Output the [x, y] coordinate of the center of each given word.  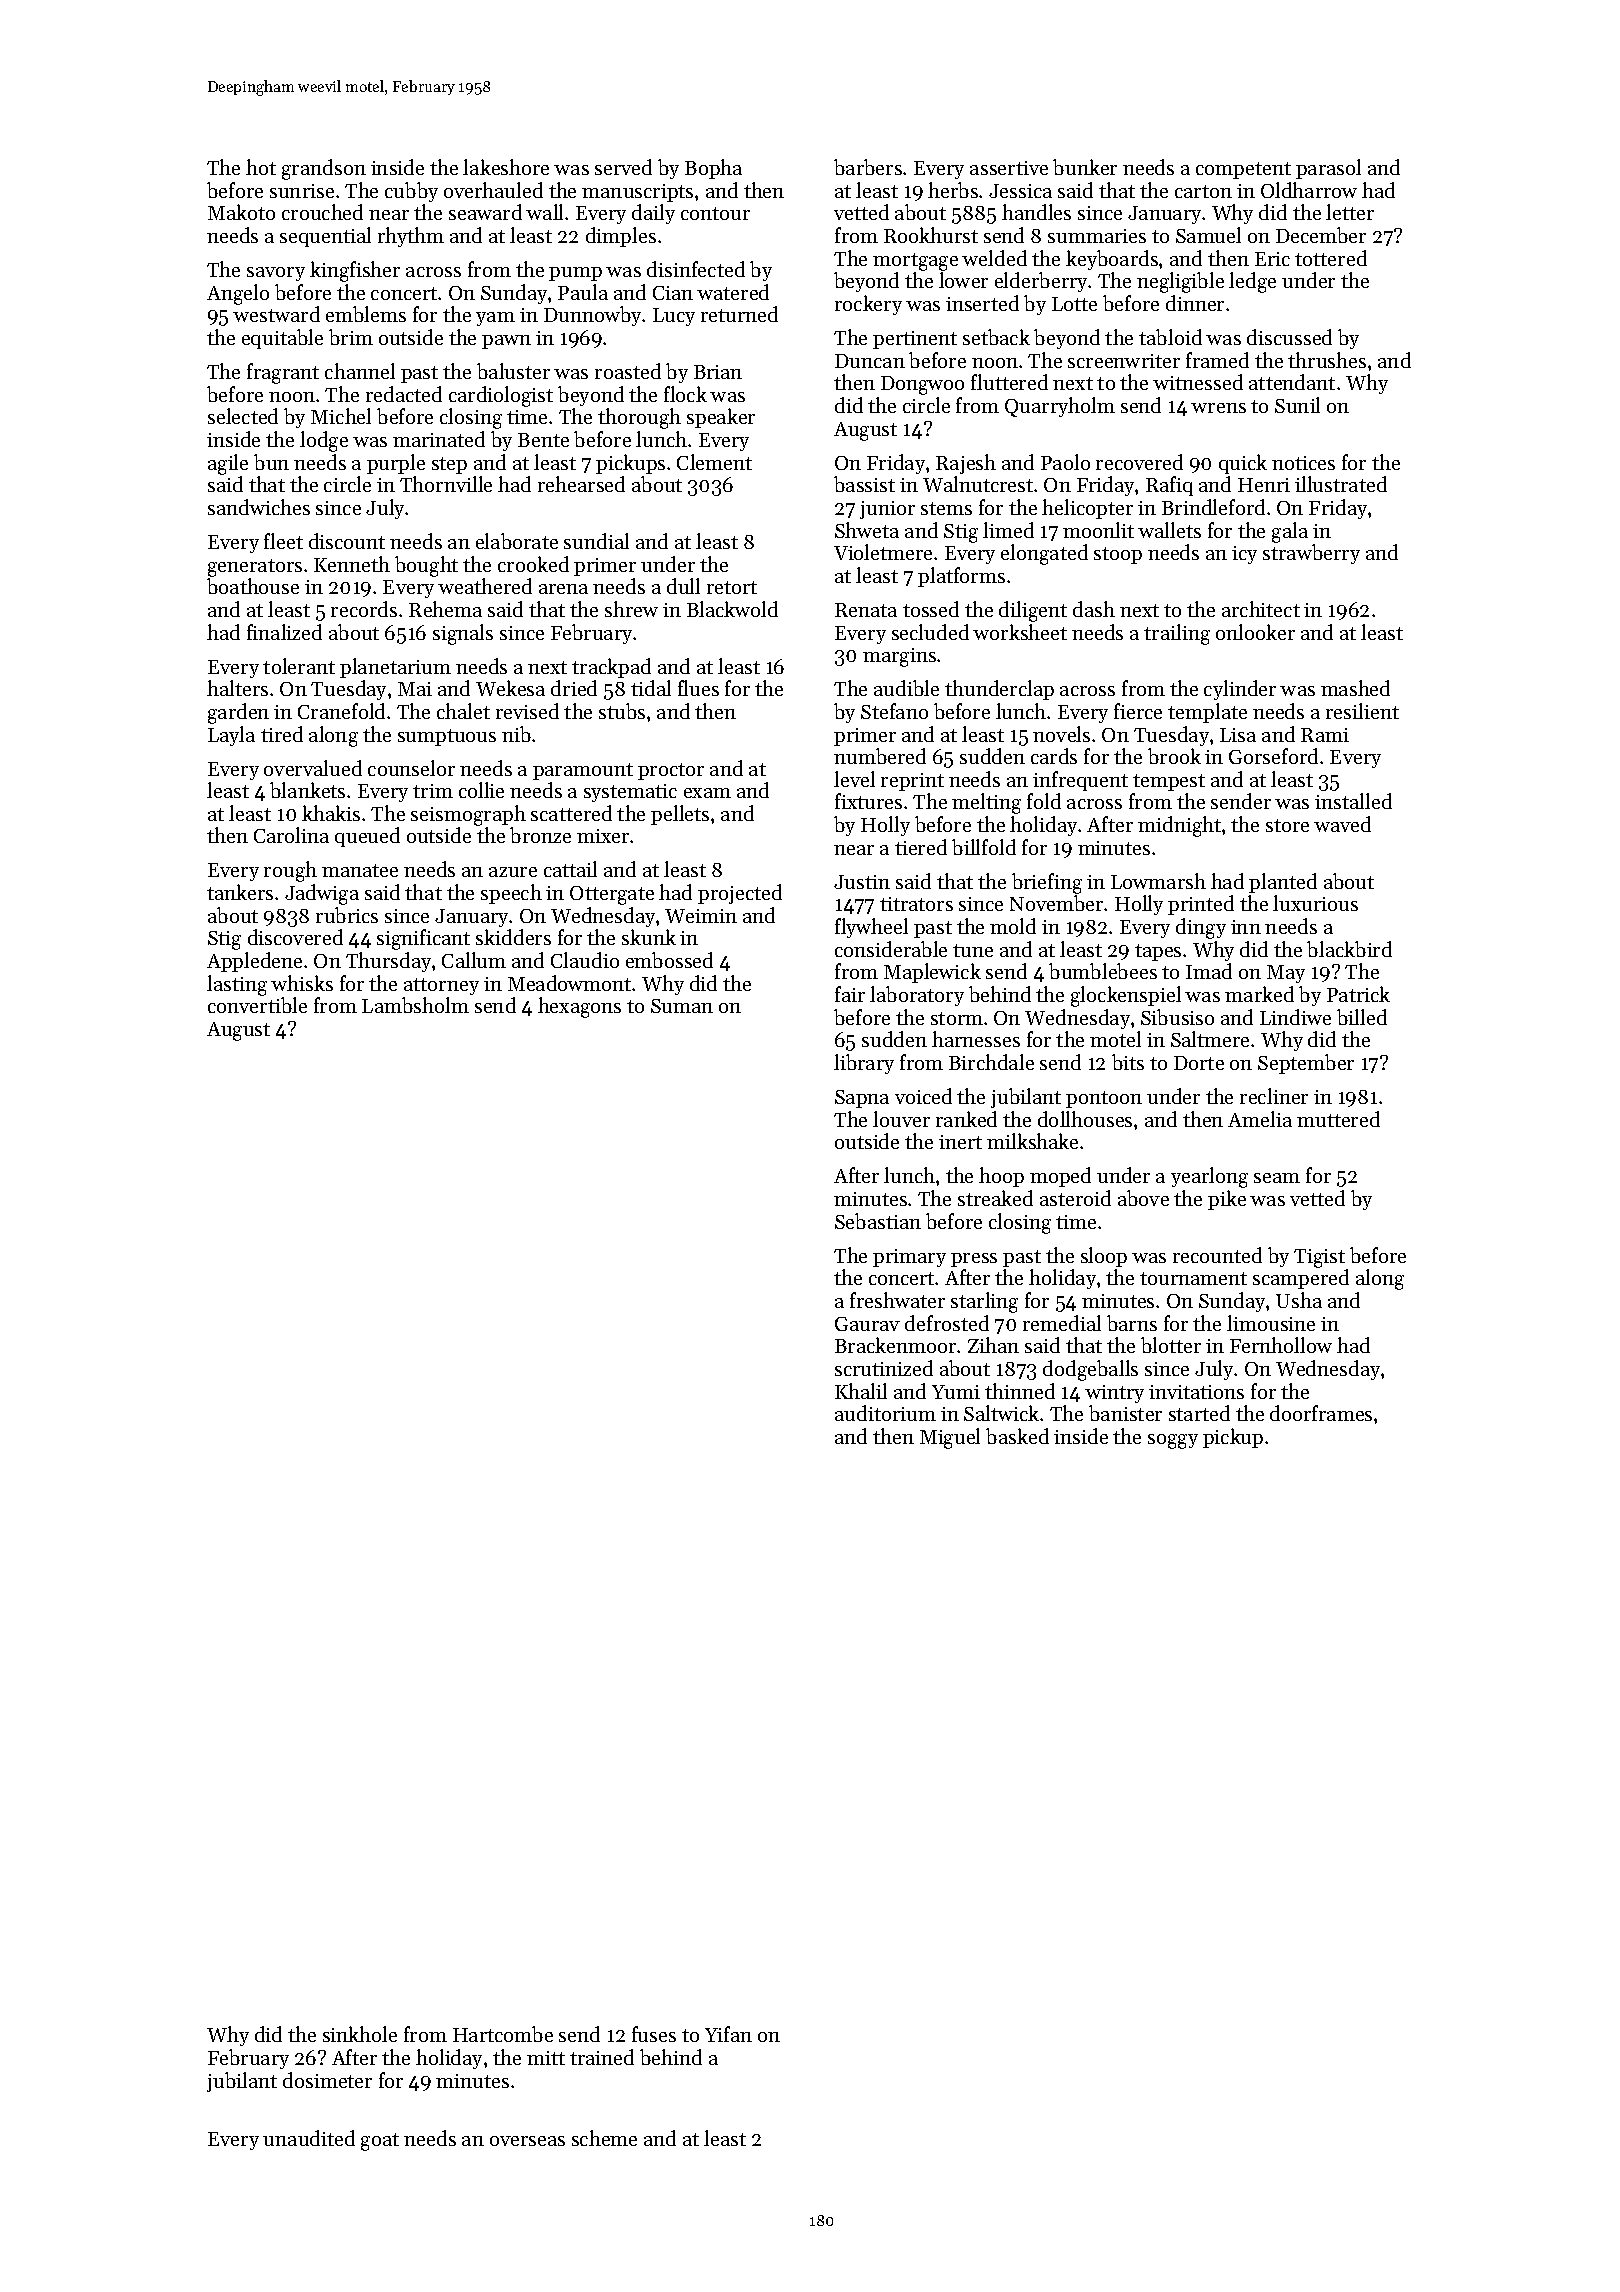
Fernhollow [1281, 1345]
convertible [257, 1005]
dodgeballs [1090, 1370]
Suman [682, 1006]
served [623, 167]
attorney [441, 986]
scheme [604, 2138]
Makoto [241, 212]
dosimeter [327, 2080]
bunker [1085, 167]
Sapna [862, 1099]
